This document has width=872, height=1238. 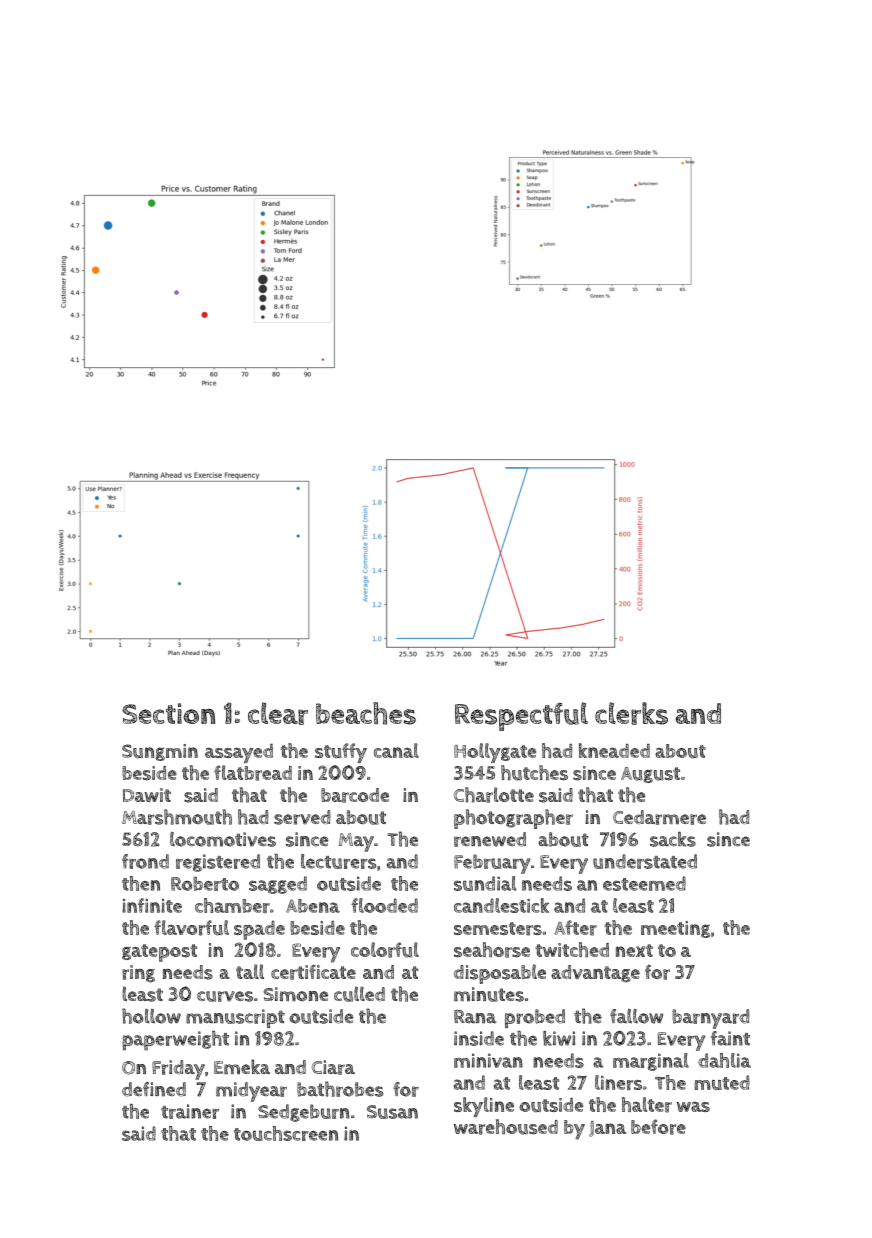 What do you see at coordinates (647, 1105) in the document?
I see `halter` at bounding box center [647, 1105].
